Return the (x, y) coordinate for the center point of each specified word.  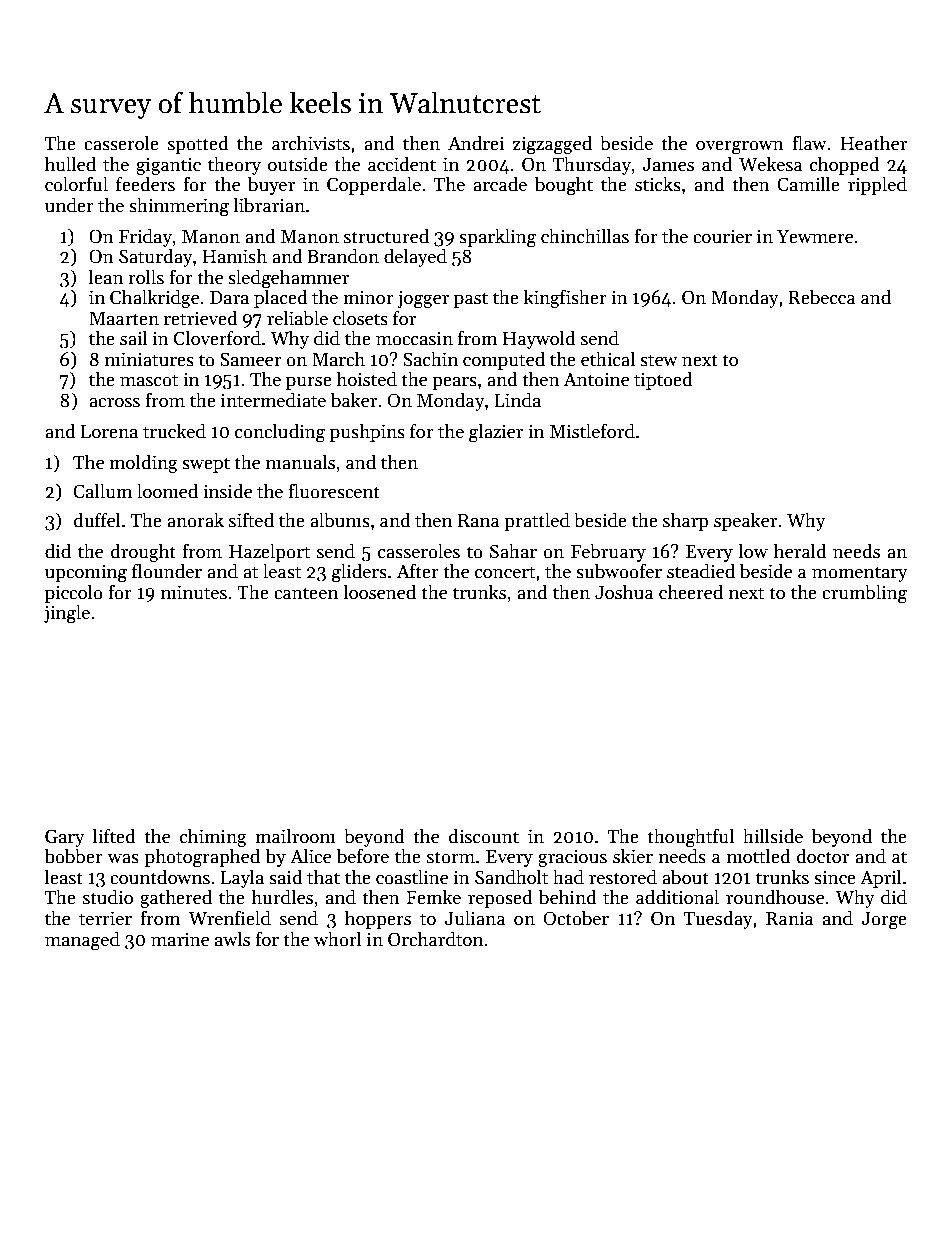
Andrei (476, 143)
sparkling (497, 238)
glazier (496, 433)
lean (106, 277)
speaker (745, 521)
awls (232, 939)
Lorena (109, 432)
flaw (809, 143)
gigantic (168, 166)
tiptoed (663, 380)
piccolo (74, 593)
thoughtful (690, 838)
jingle (67, 614)
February (608, 552)
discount (484, 836)
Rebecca (821, 297)
